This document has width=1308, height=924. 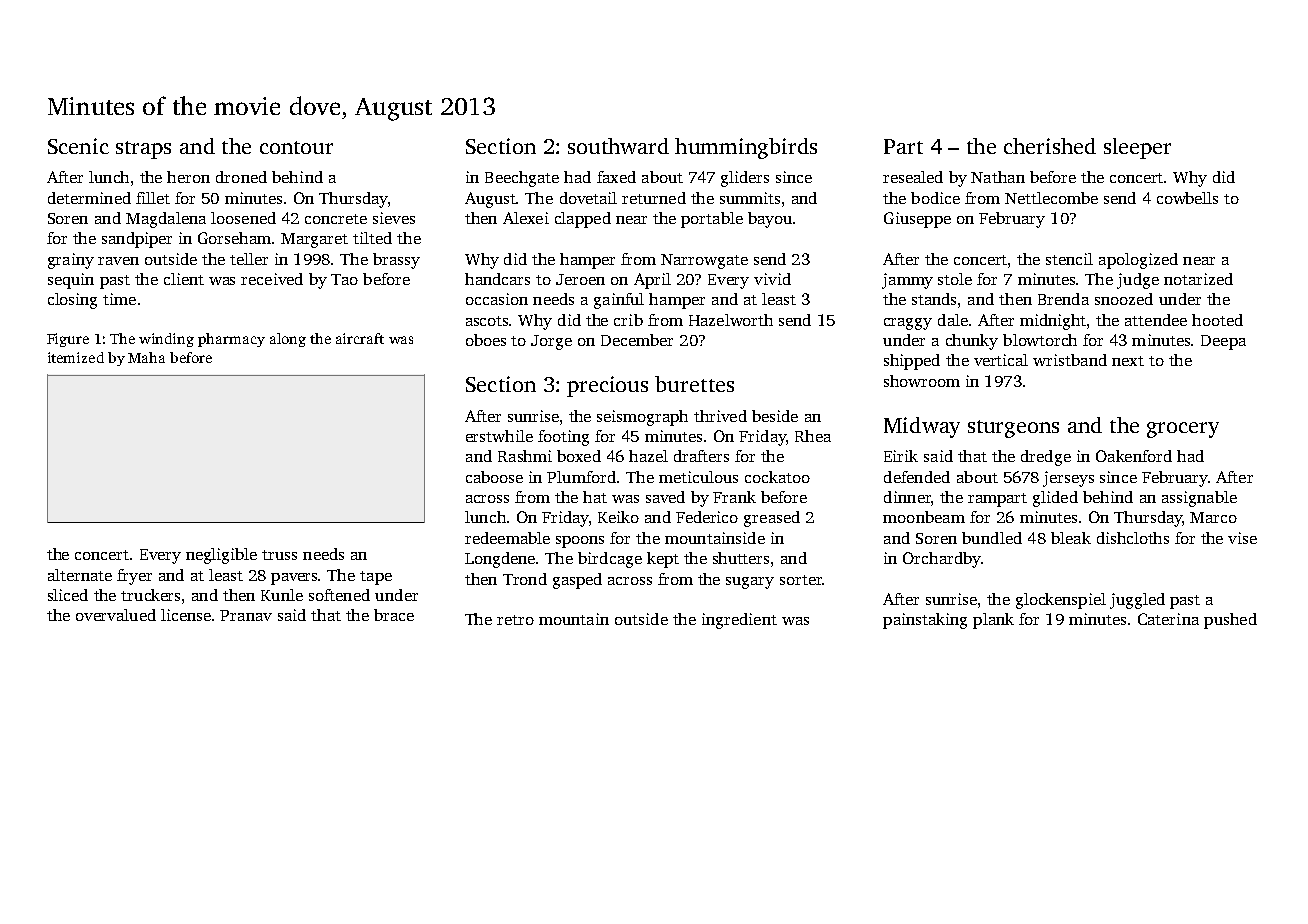 What do you see at coordinates (279, 555) in the document?
I see `truss` at bounding box center [279, 555].
